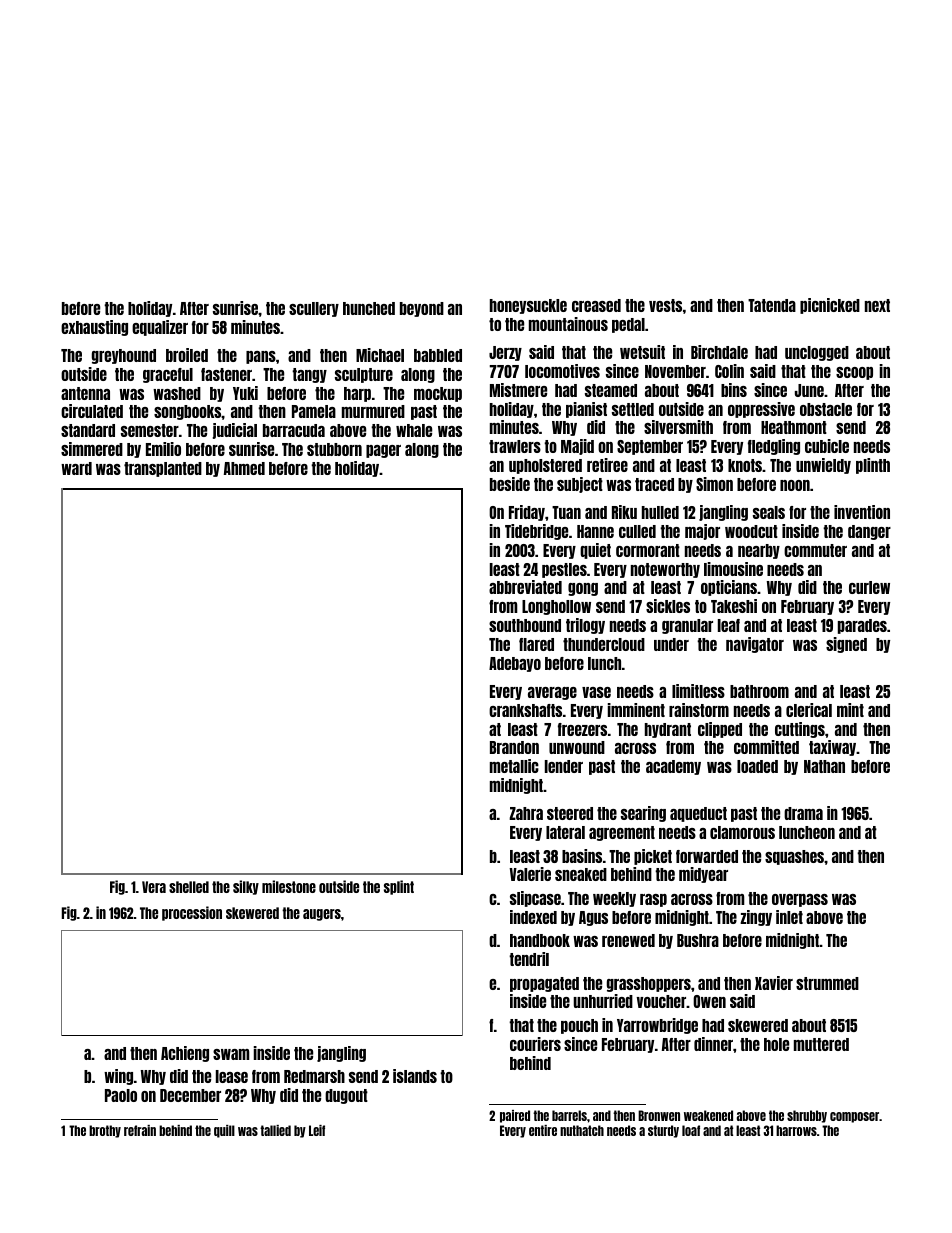 The width and height of the screenshot is (952, 1233). I want to click on beyond, so click(422, 309).
